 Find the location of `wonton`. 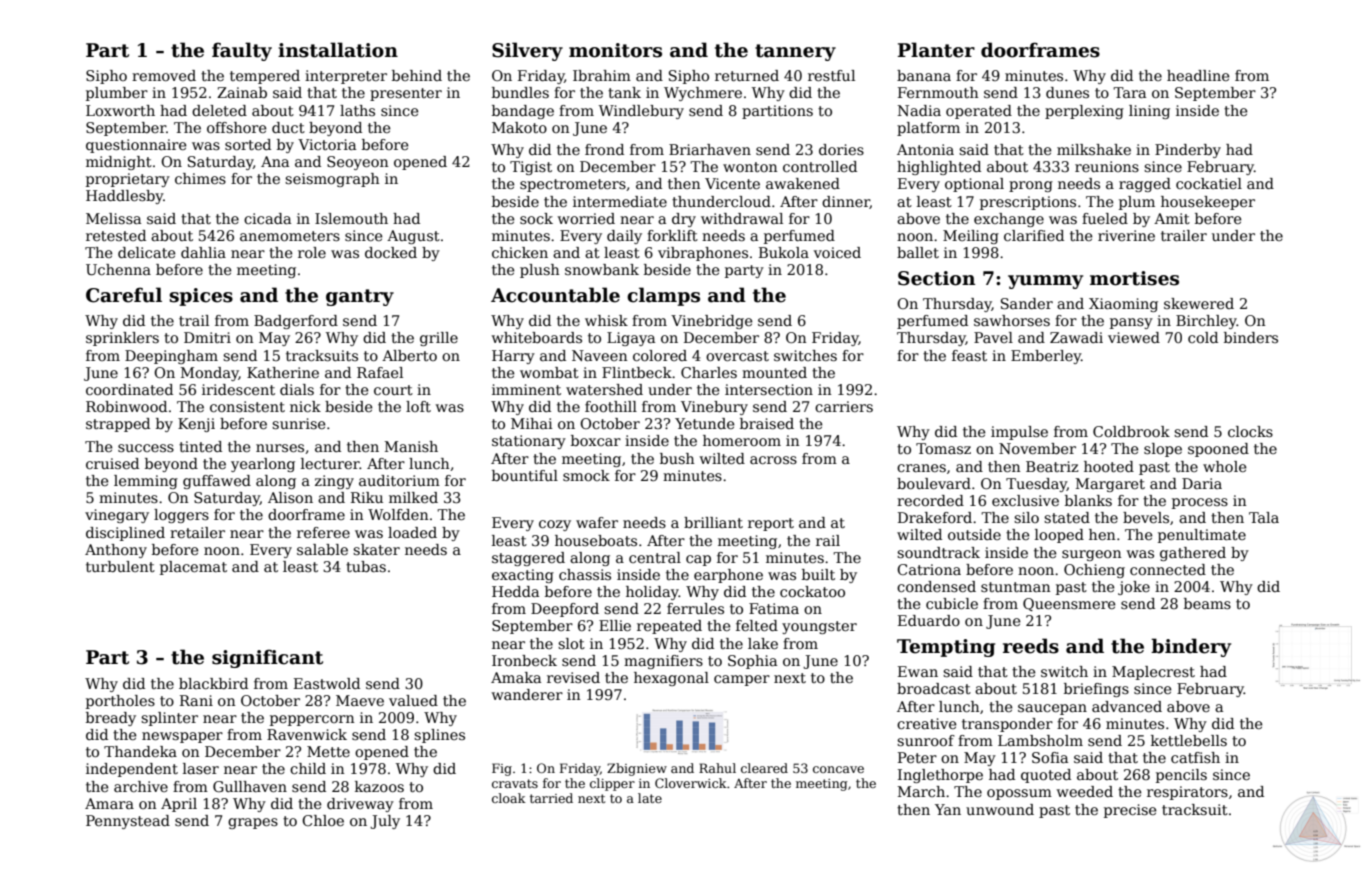

wonton is located at coordinates (750, 167).
